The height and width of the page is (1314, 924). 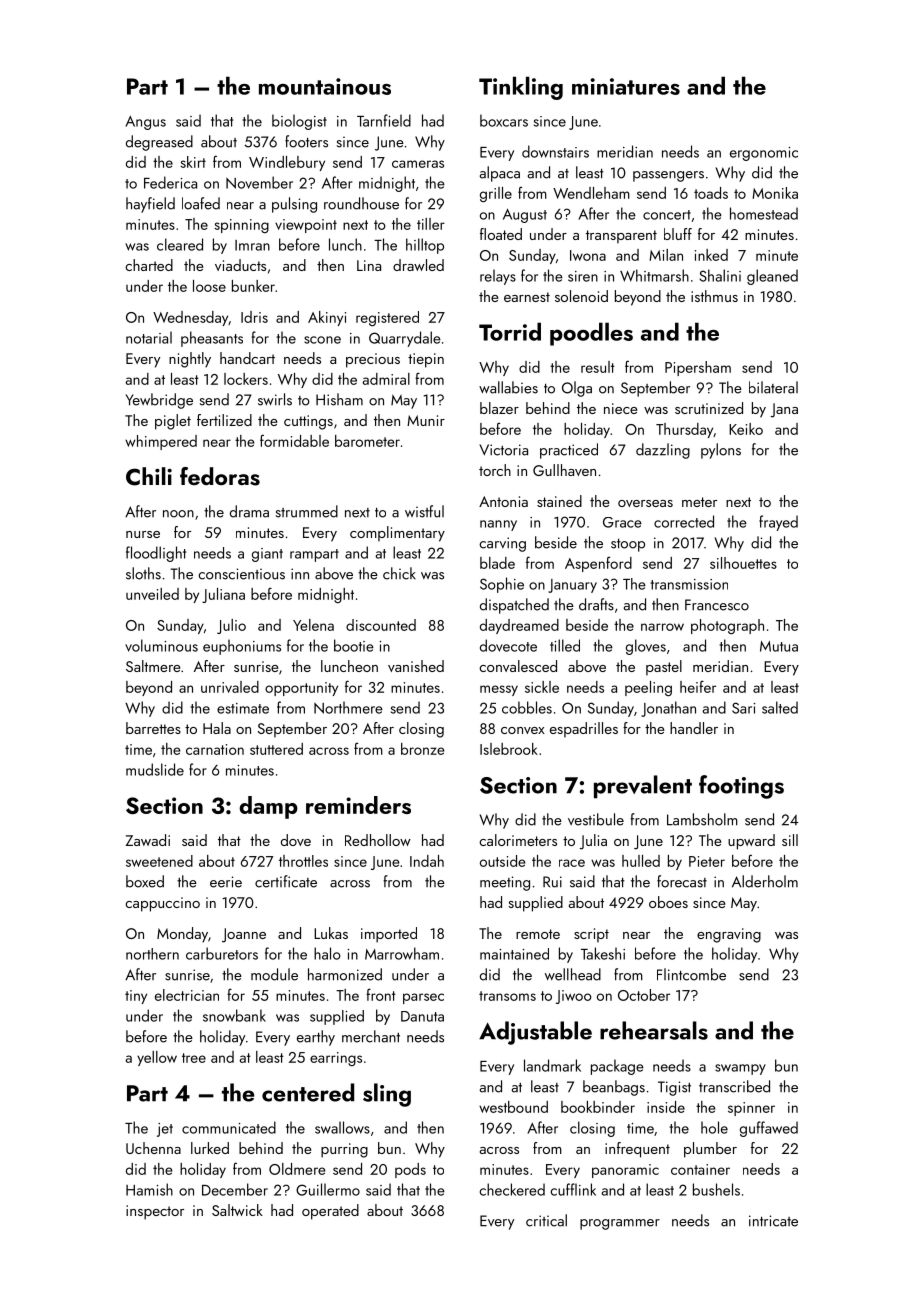 I want to click on Munir, so click(x=426, y=420).
